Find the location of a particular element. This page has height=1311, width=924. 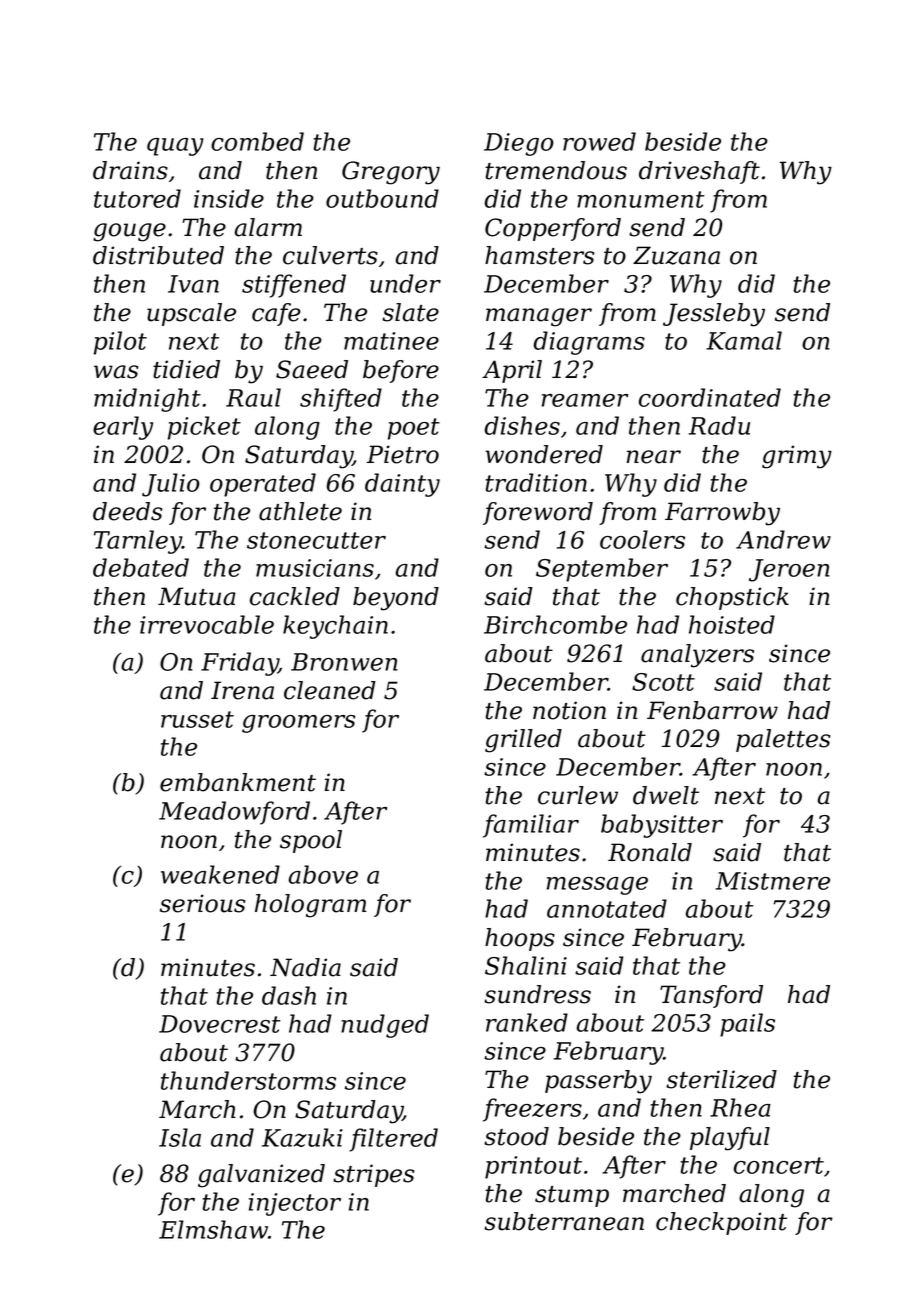

stonecutter is located at coordinates (316, 540).
